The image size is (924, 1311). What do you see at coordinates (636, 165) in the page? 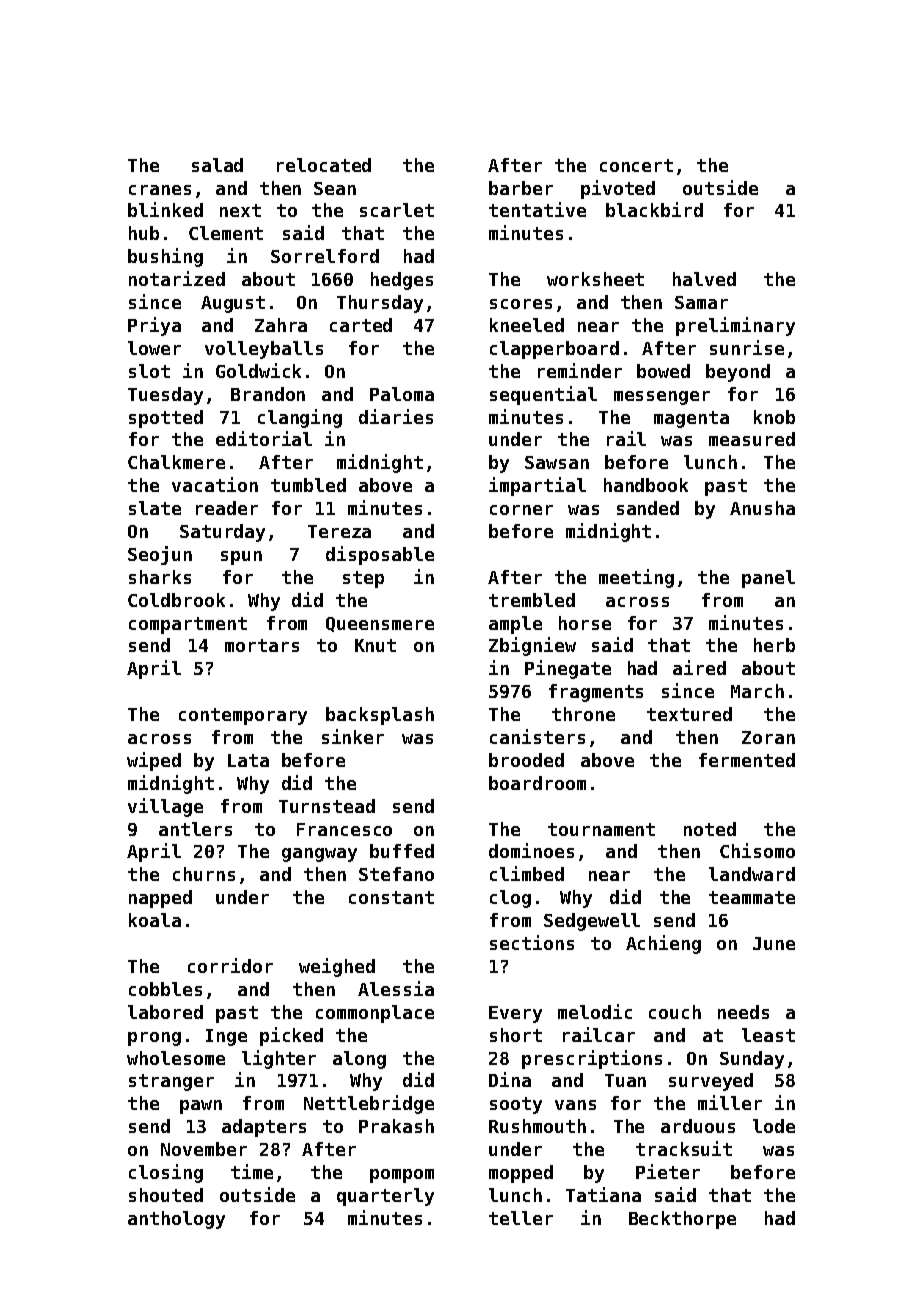
I see `concert` at bounding box center [636, 165].
